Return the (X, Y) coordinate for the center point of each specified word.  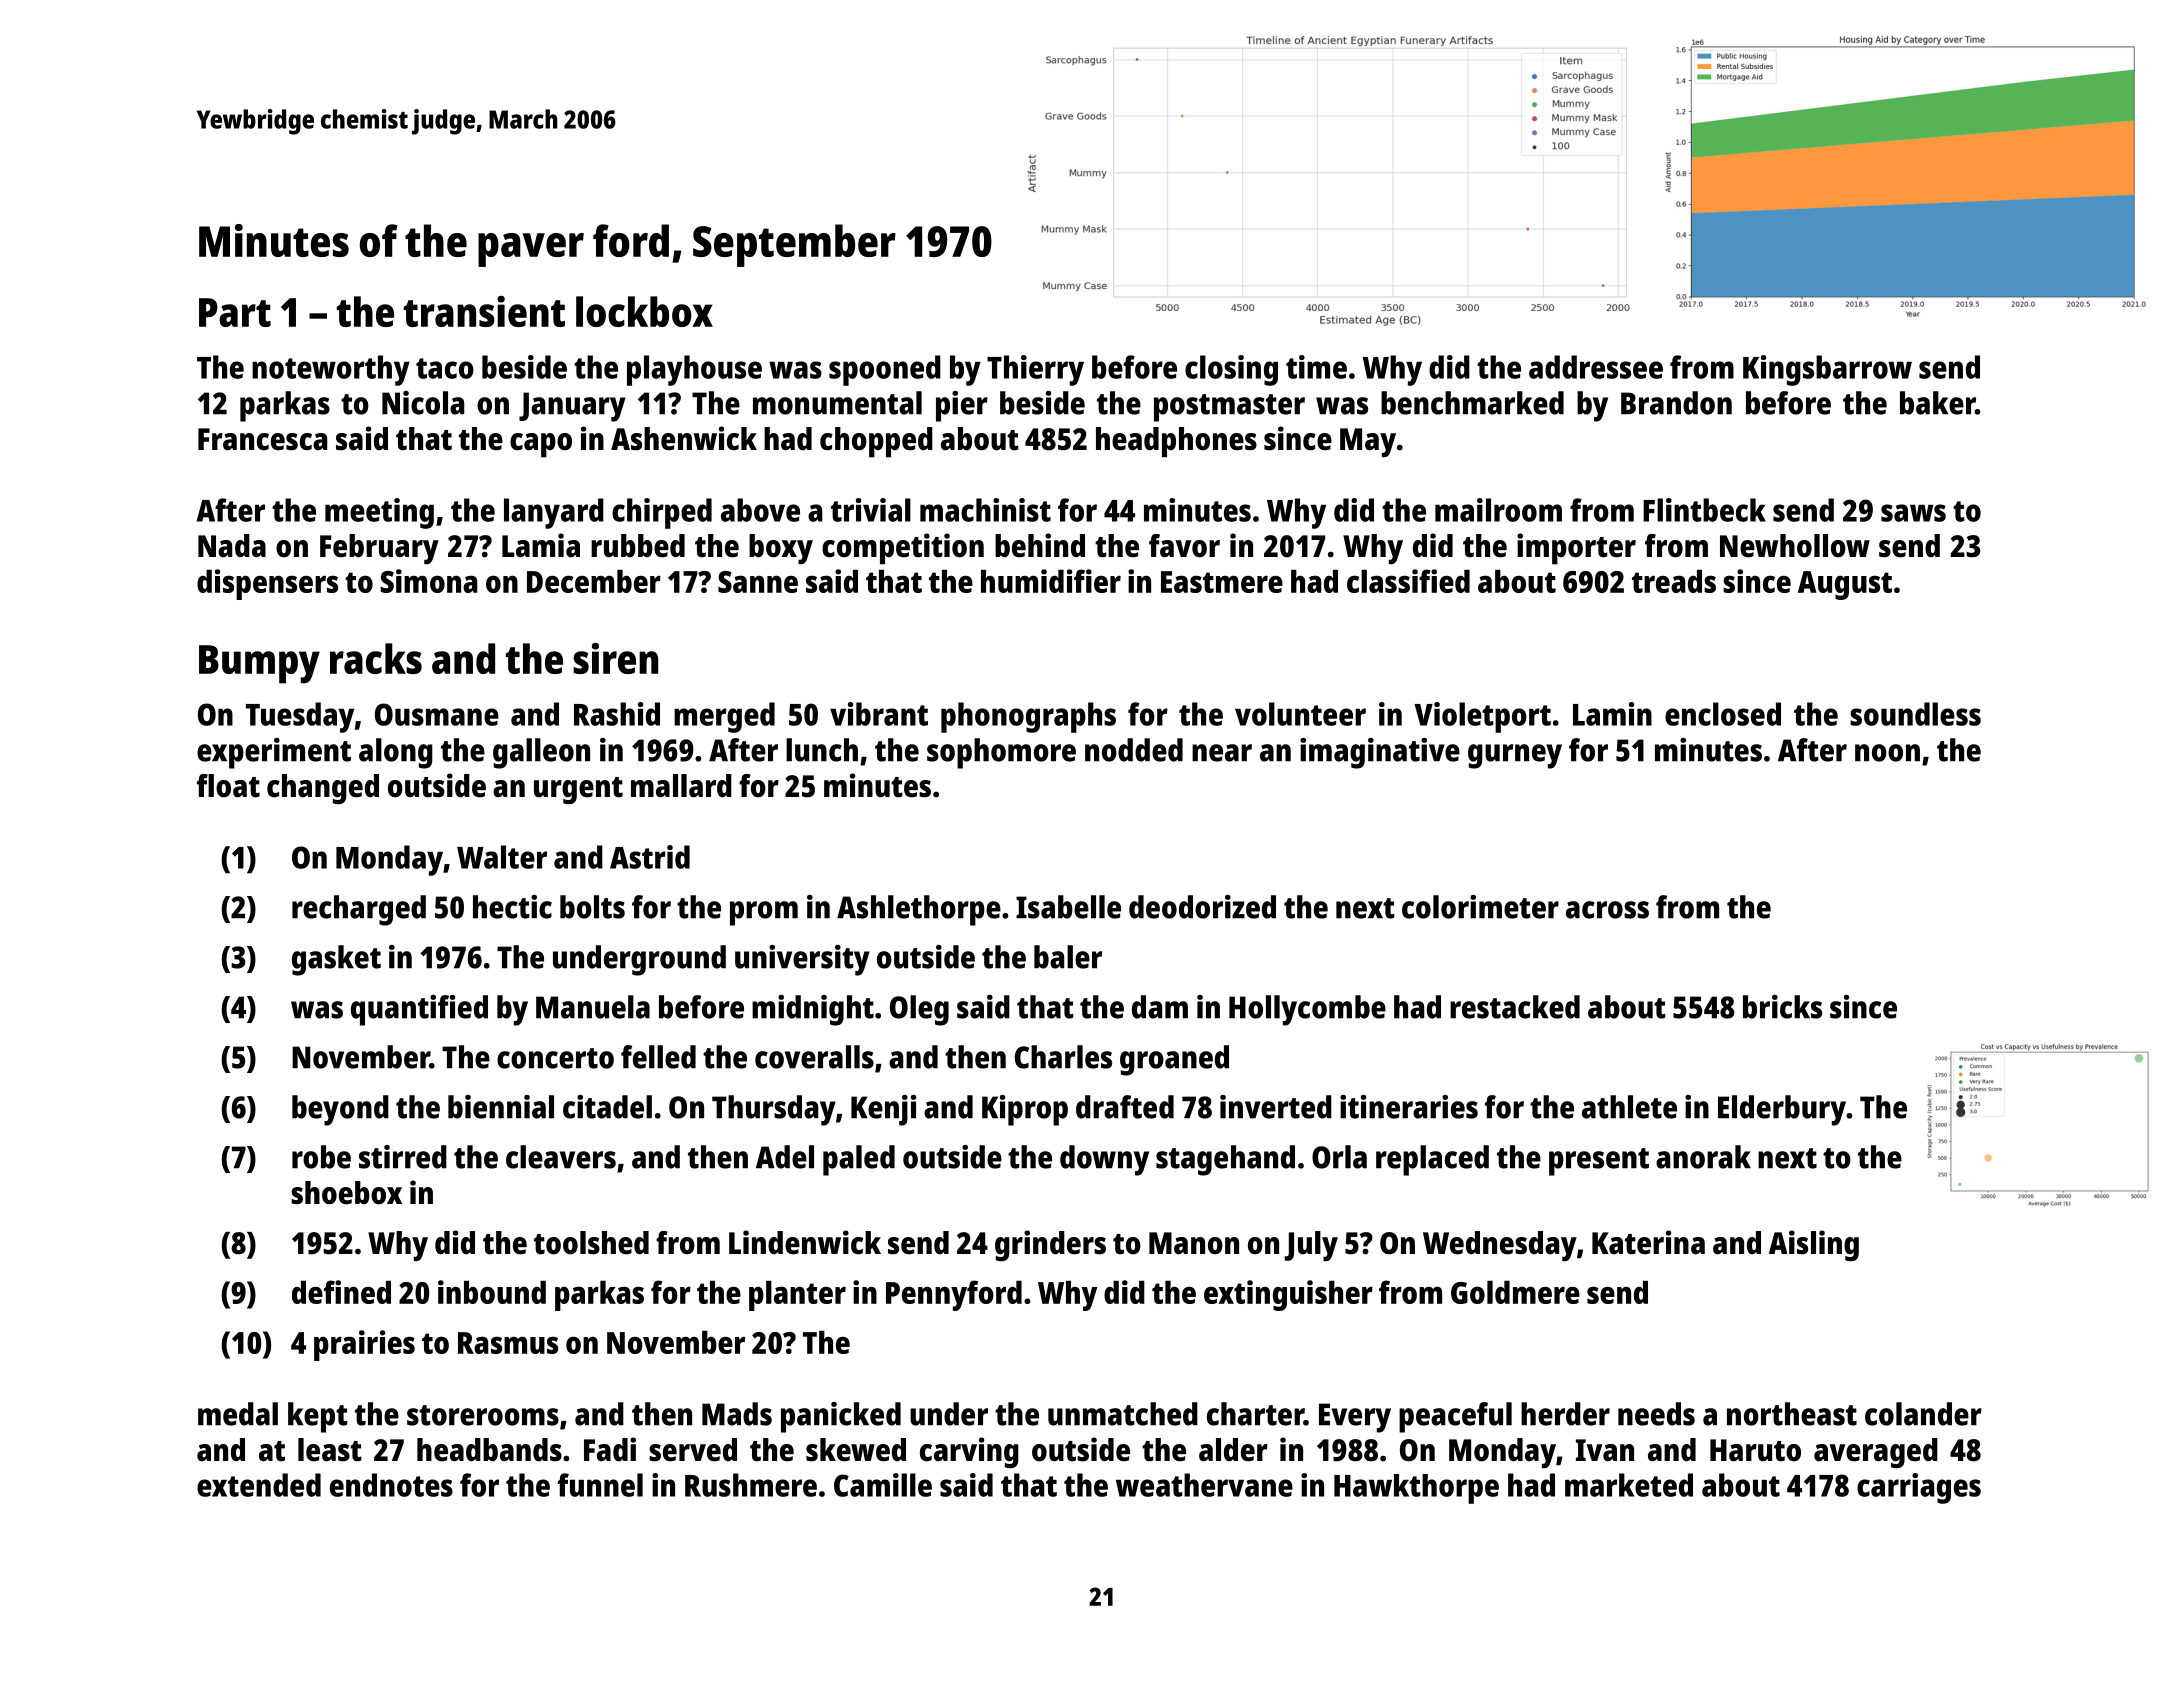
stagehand (1225, 1160)
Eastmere (1222, 582)
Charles (1063, 1057)
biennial (501, 1107)
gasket (336, 960)
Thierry (1035, 370)
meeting (379, 513)
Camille (883, 1485)
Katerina (1648, 1242)
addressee (1596, 367)
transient (484, 311)
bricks (1782, 1007)
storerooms (483, 1415)
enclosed (1723, 714)
